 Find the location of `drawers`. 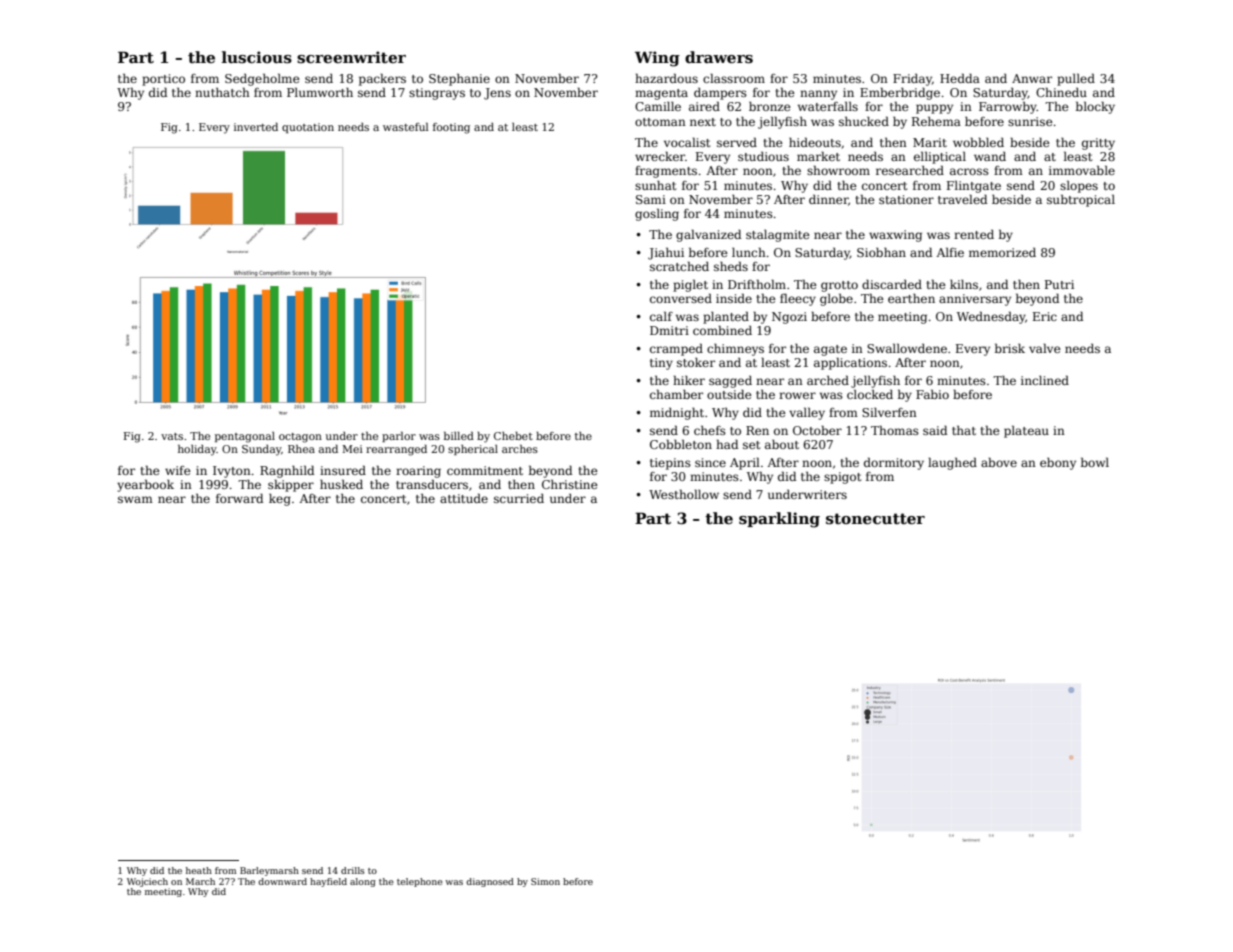

drawers is located at coordinates (719, 57).
